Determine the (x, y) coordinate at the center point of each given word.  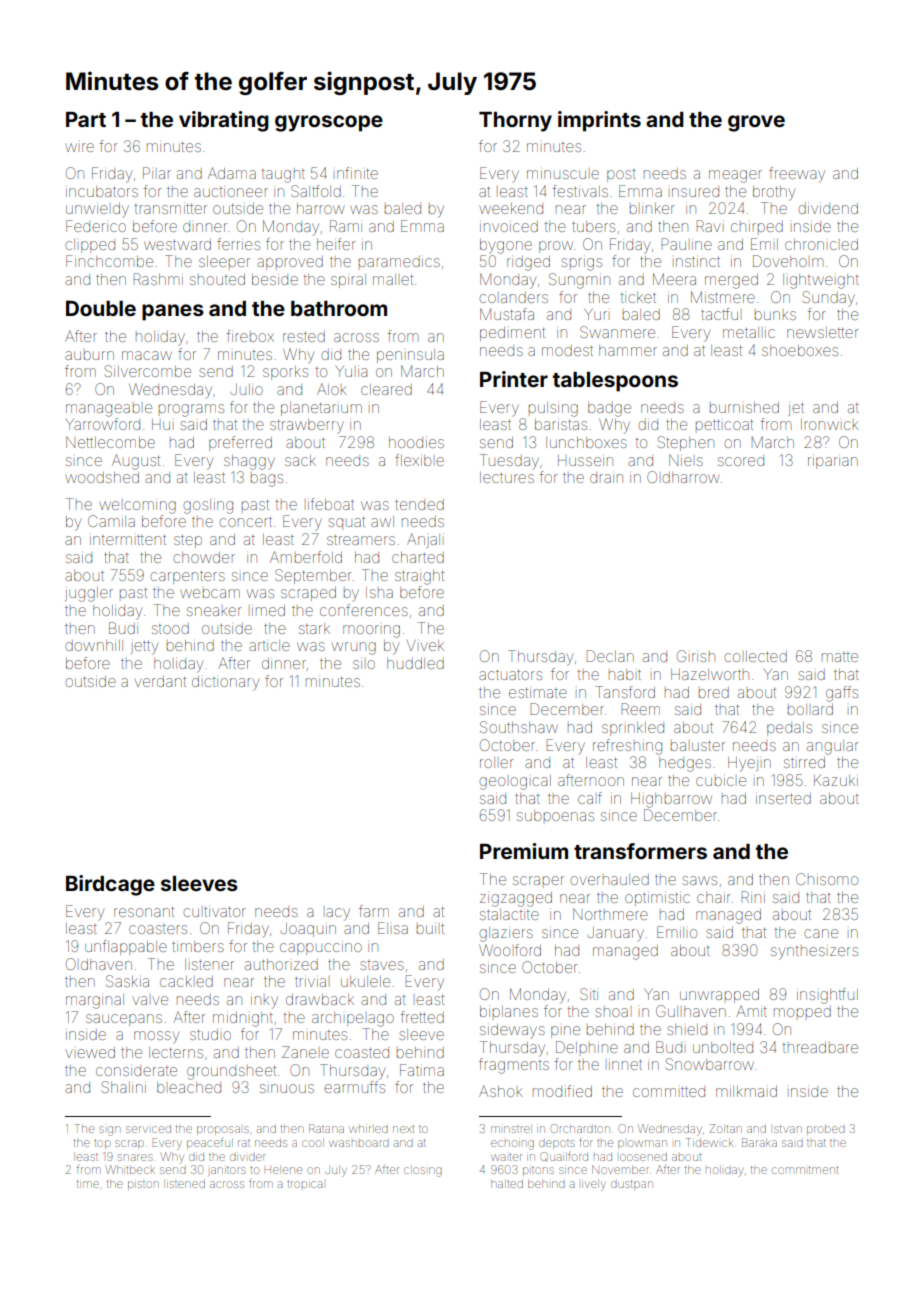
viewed (90, 1052)
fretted (422, 1017)
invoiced (509, 226)
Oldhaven (99, 964)
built (430, 928)
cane (821, 933)
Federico (96, 226)
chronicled (821, 244)
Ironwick (829, 424)
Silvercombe (148, 371)
